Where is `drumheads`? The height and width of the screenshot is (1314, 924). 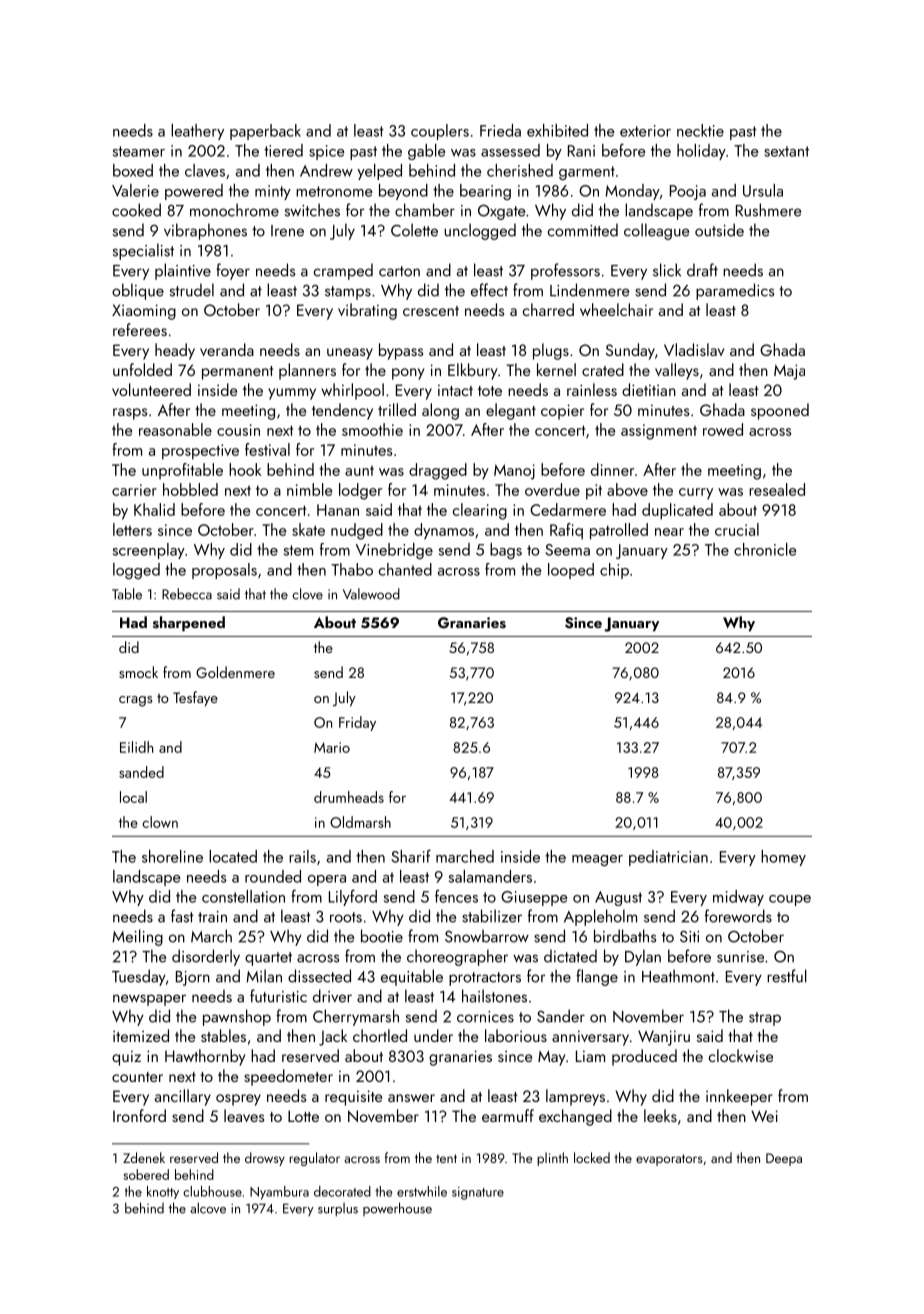
drumheads is located at coordinates (349, 797).
